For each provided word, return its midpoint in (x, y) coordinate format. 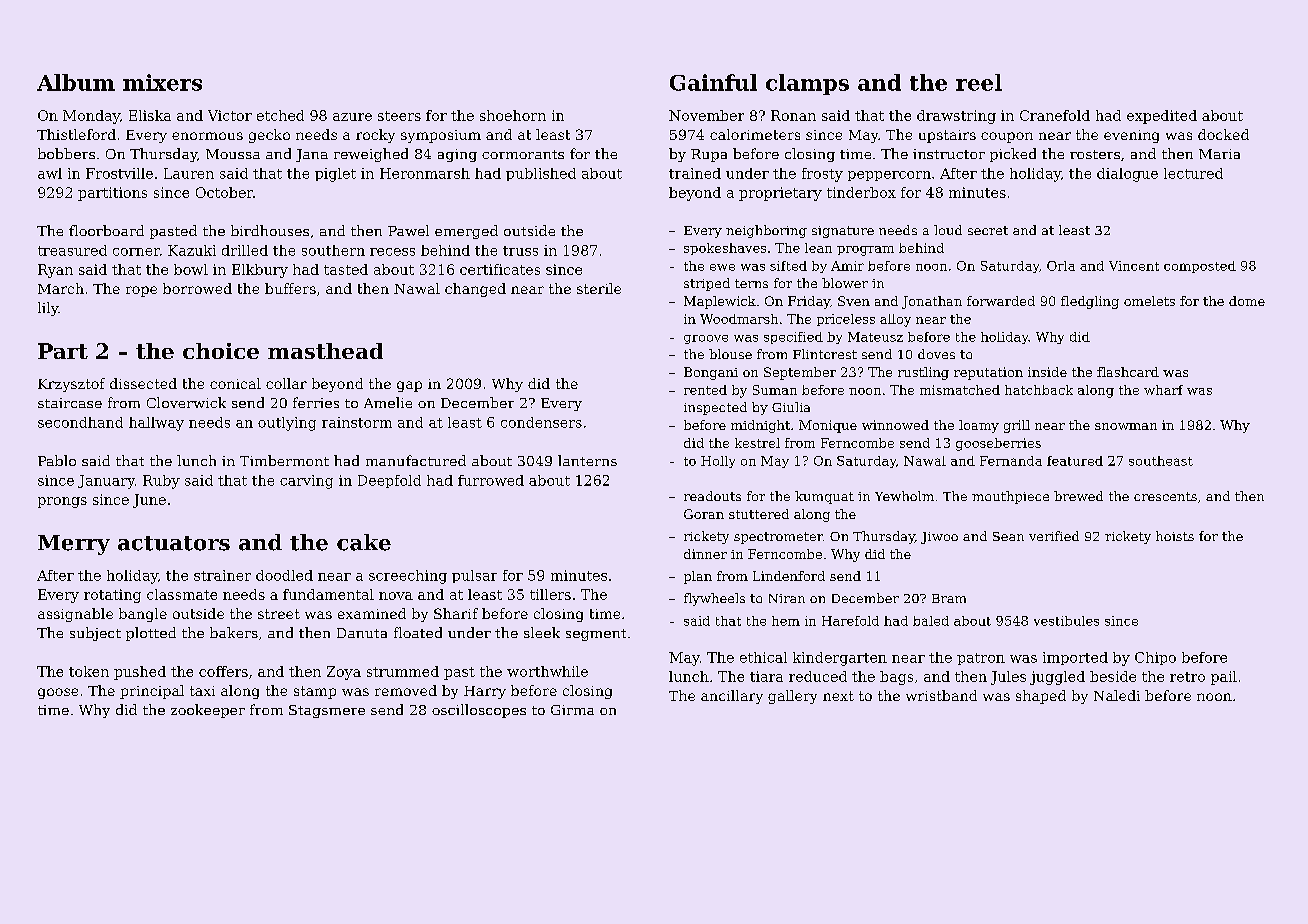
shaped (1041, 697)
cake (364, 542)
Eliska (150, 115)
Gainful (713, 82)
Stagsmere (327, 711)
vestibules (1066, 621)
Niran (787, 598)
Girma (572, 710)
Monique (828, 426)
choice (221, 351)
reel (979, 82)
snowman (1126, 426)
